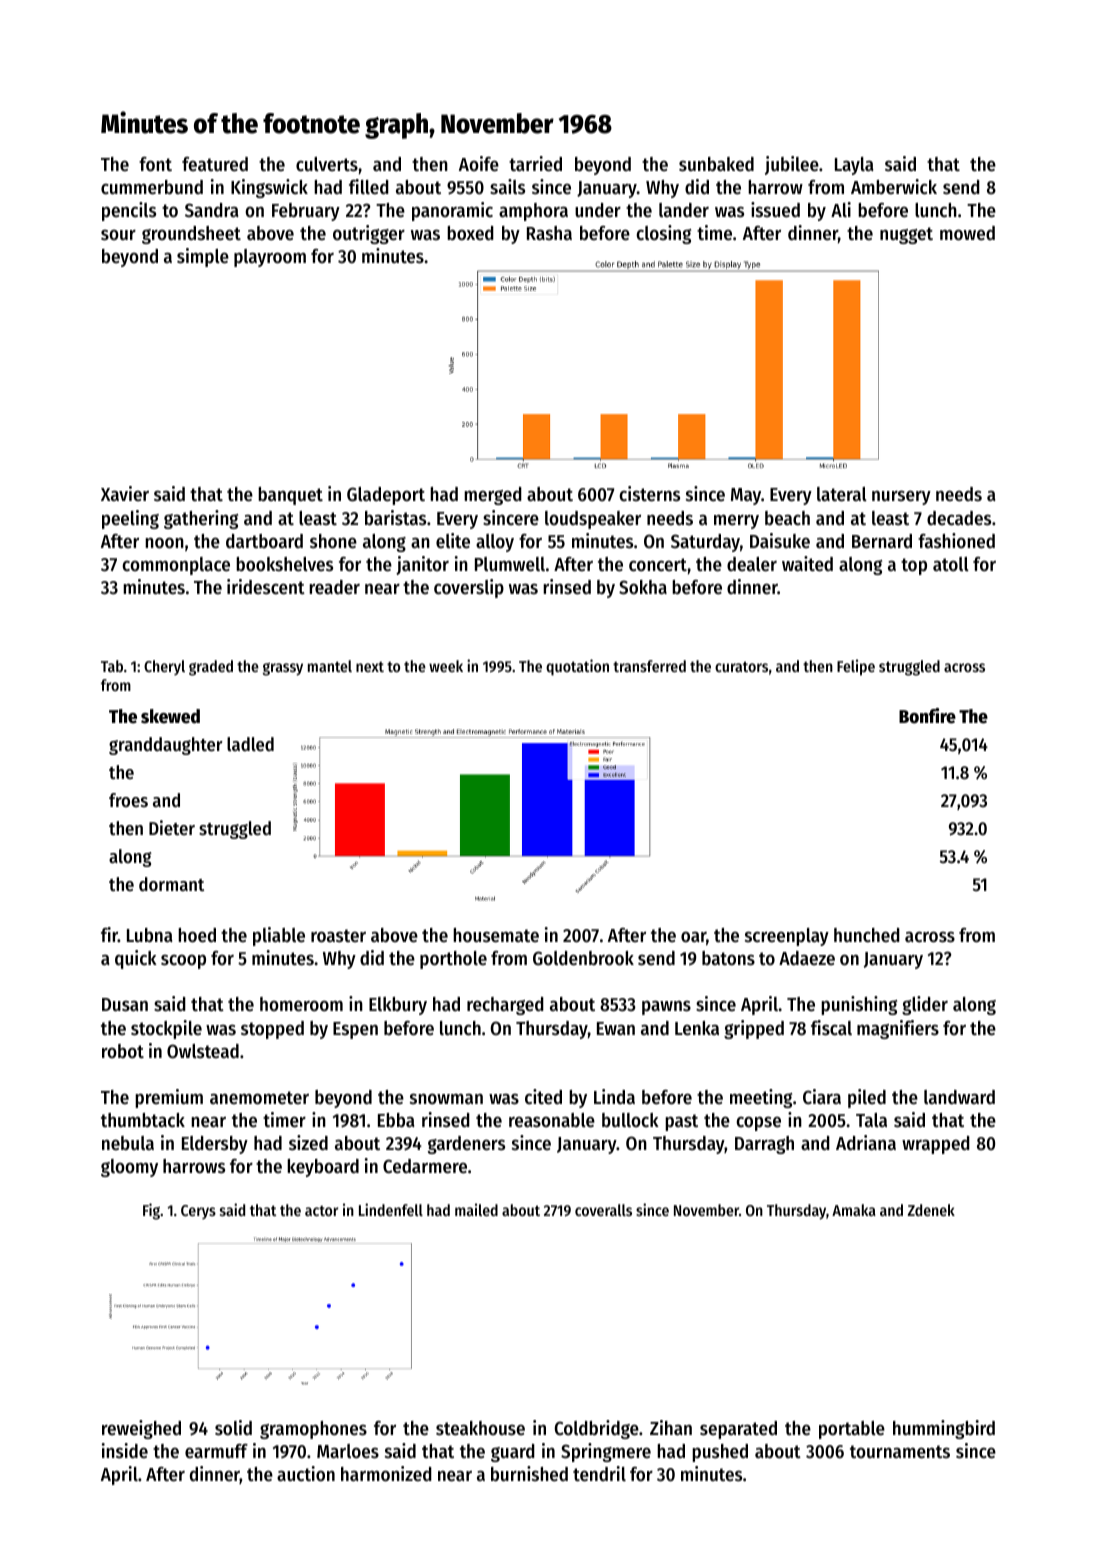  What do you see at coordinates (166, 1029) in the image?
I see `stockpile` at bounding box center [166, 1029].
